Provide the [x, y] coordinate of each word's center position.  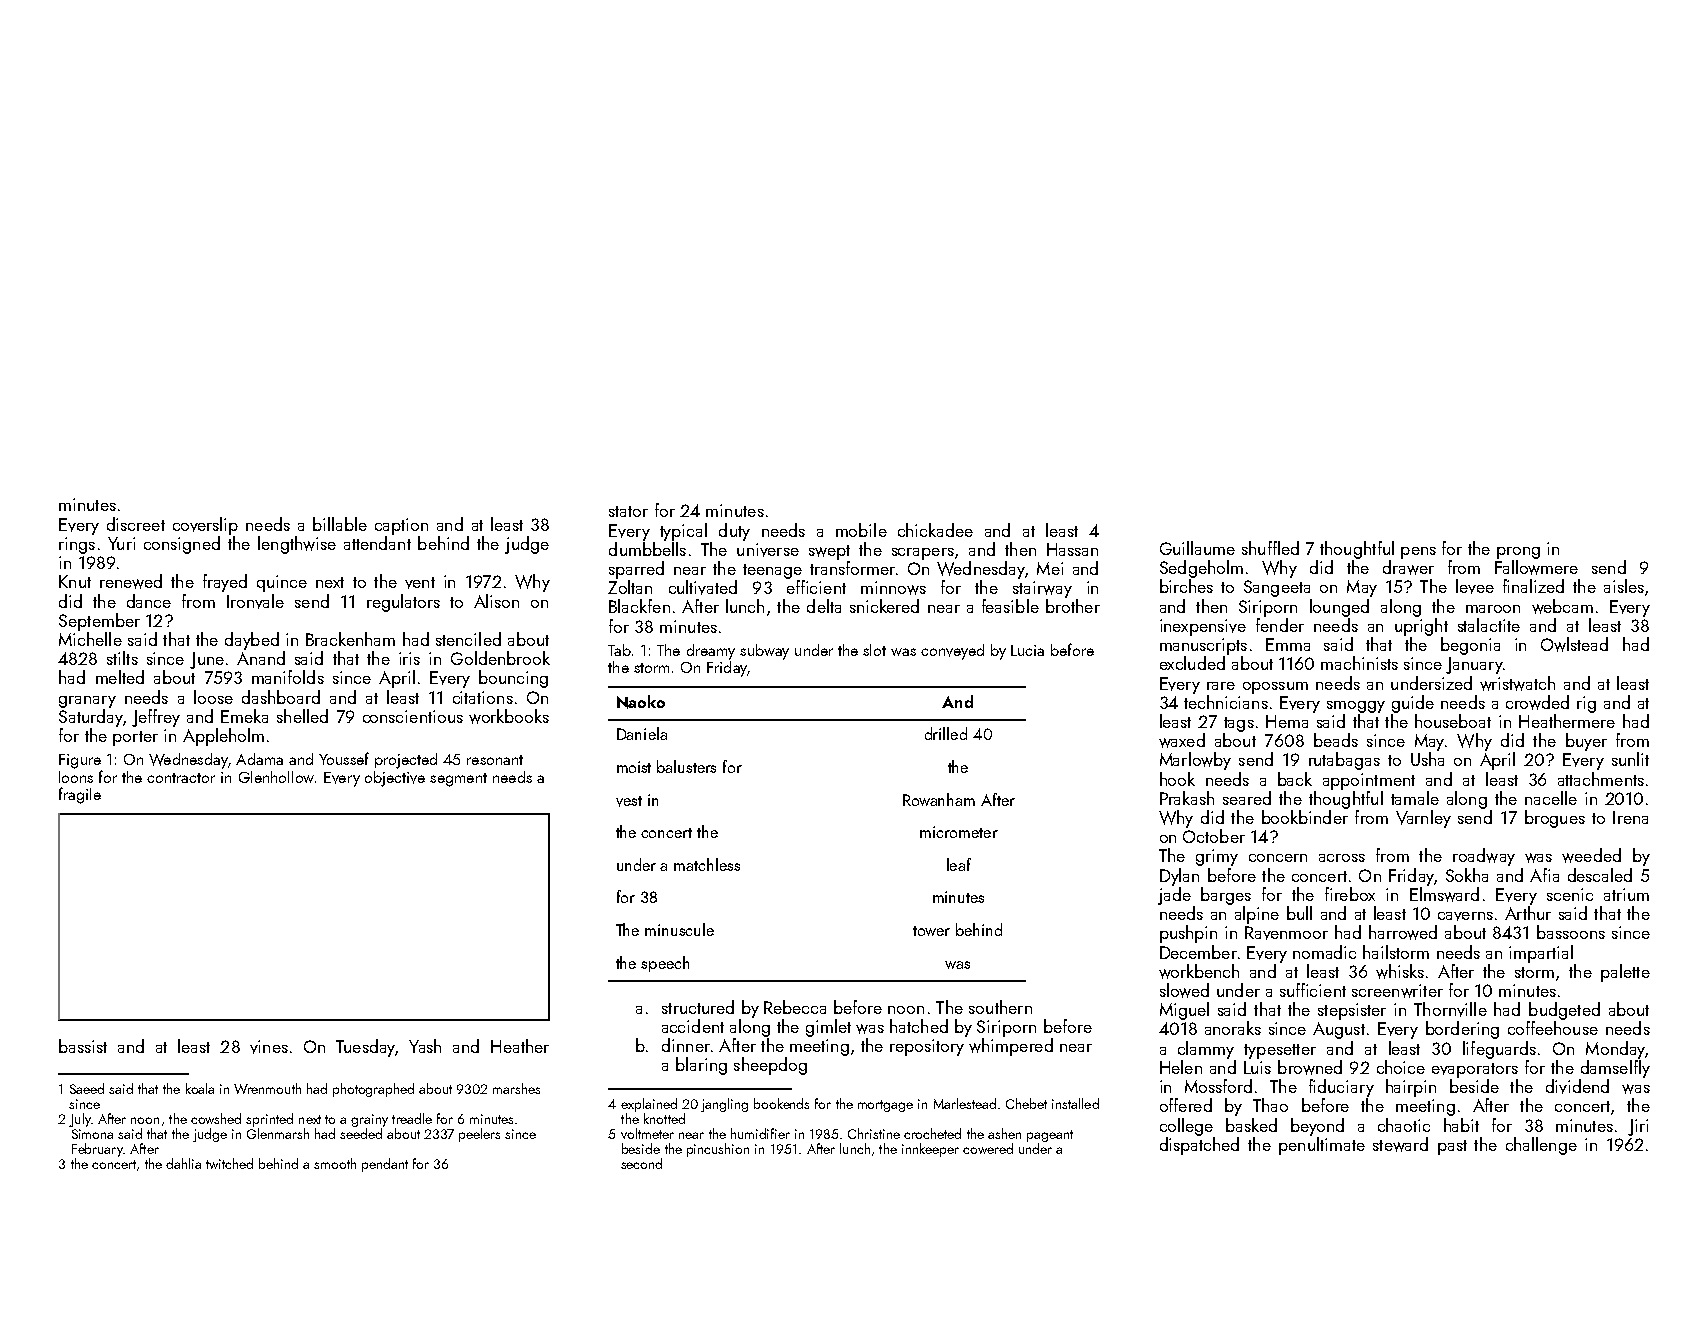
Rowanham [939, 799]
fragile [80, 795]
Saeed [87, 1088]
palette [1625, 973]
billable [340, 524]
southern [1000, 1007]
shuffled [1270, 548]
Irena [1630, 817]
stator [628, 511]
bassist [83, 1046]
